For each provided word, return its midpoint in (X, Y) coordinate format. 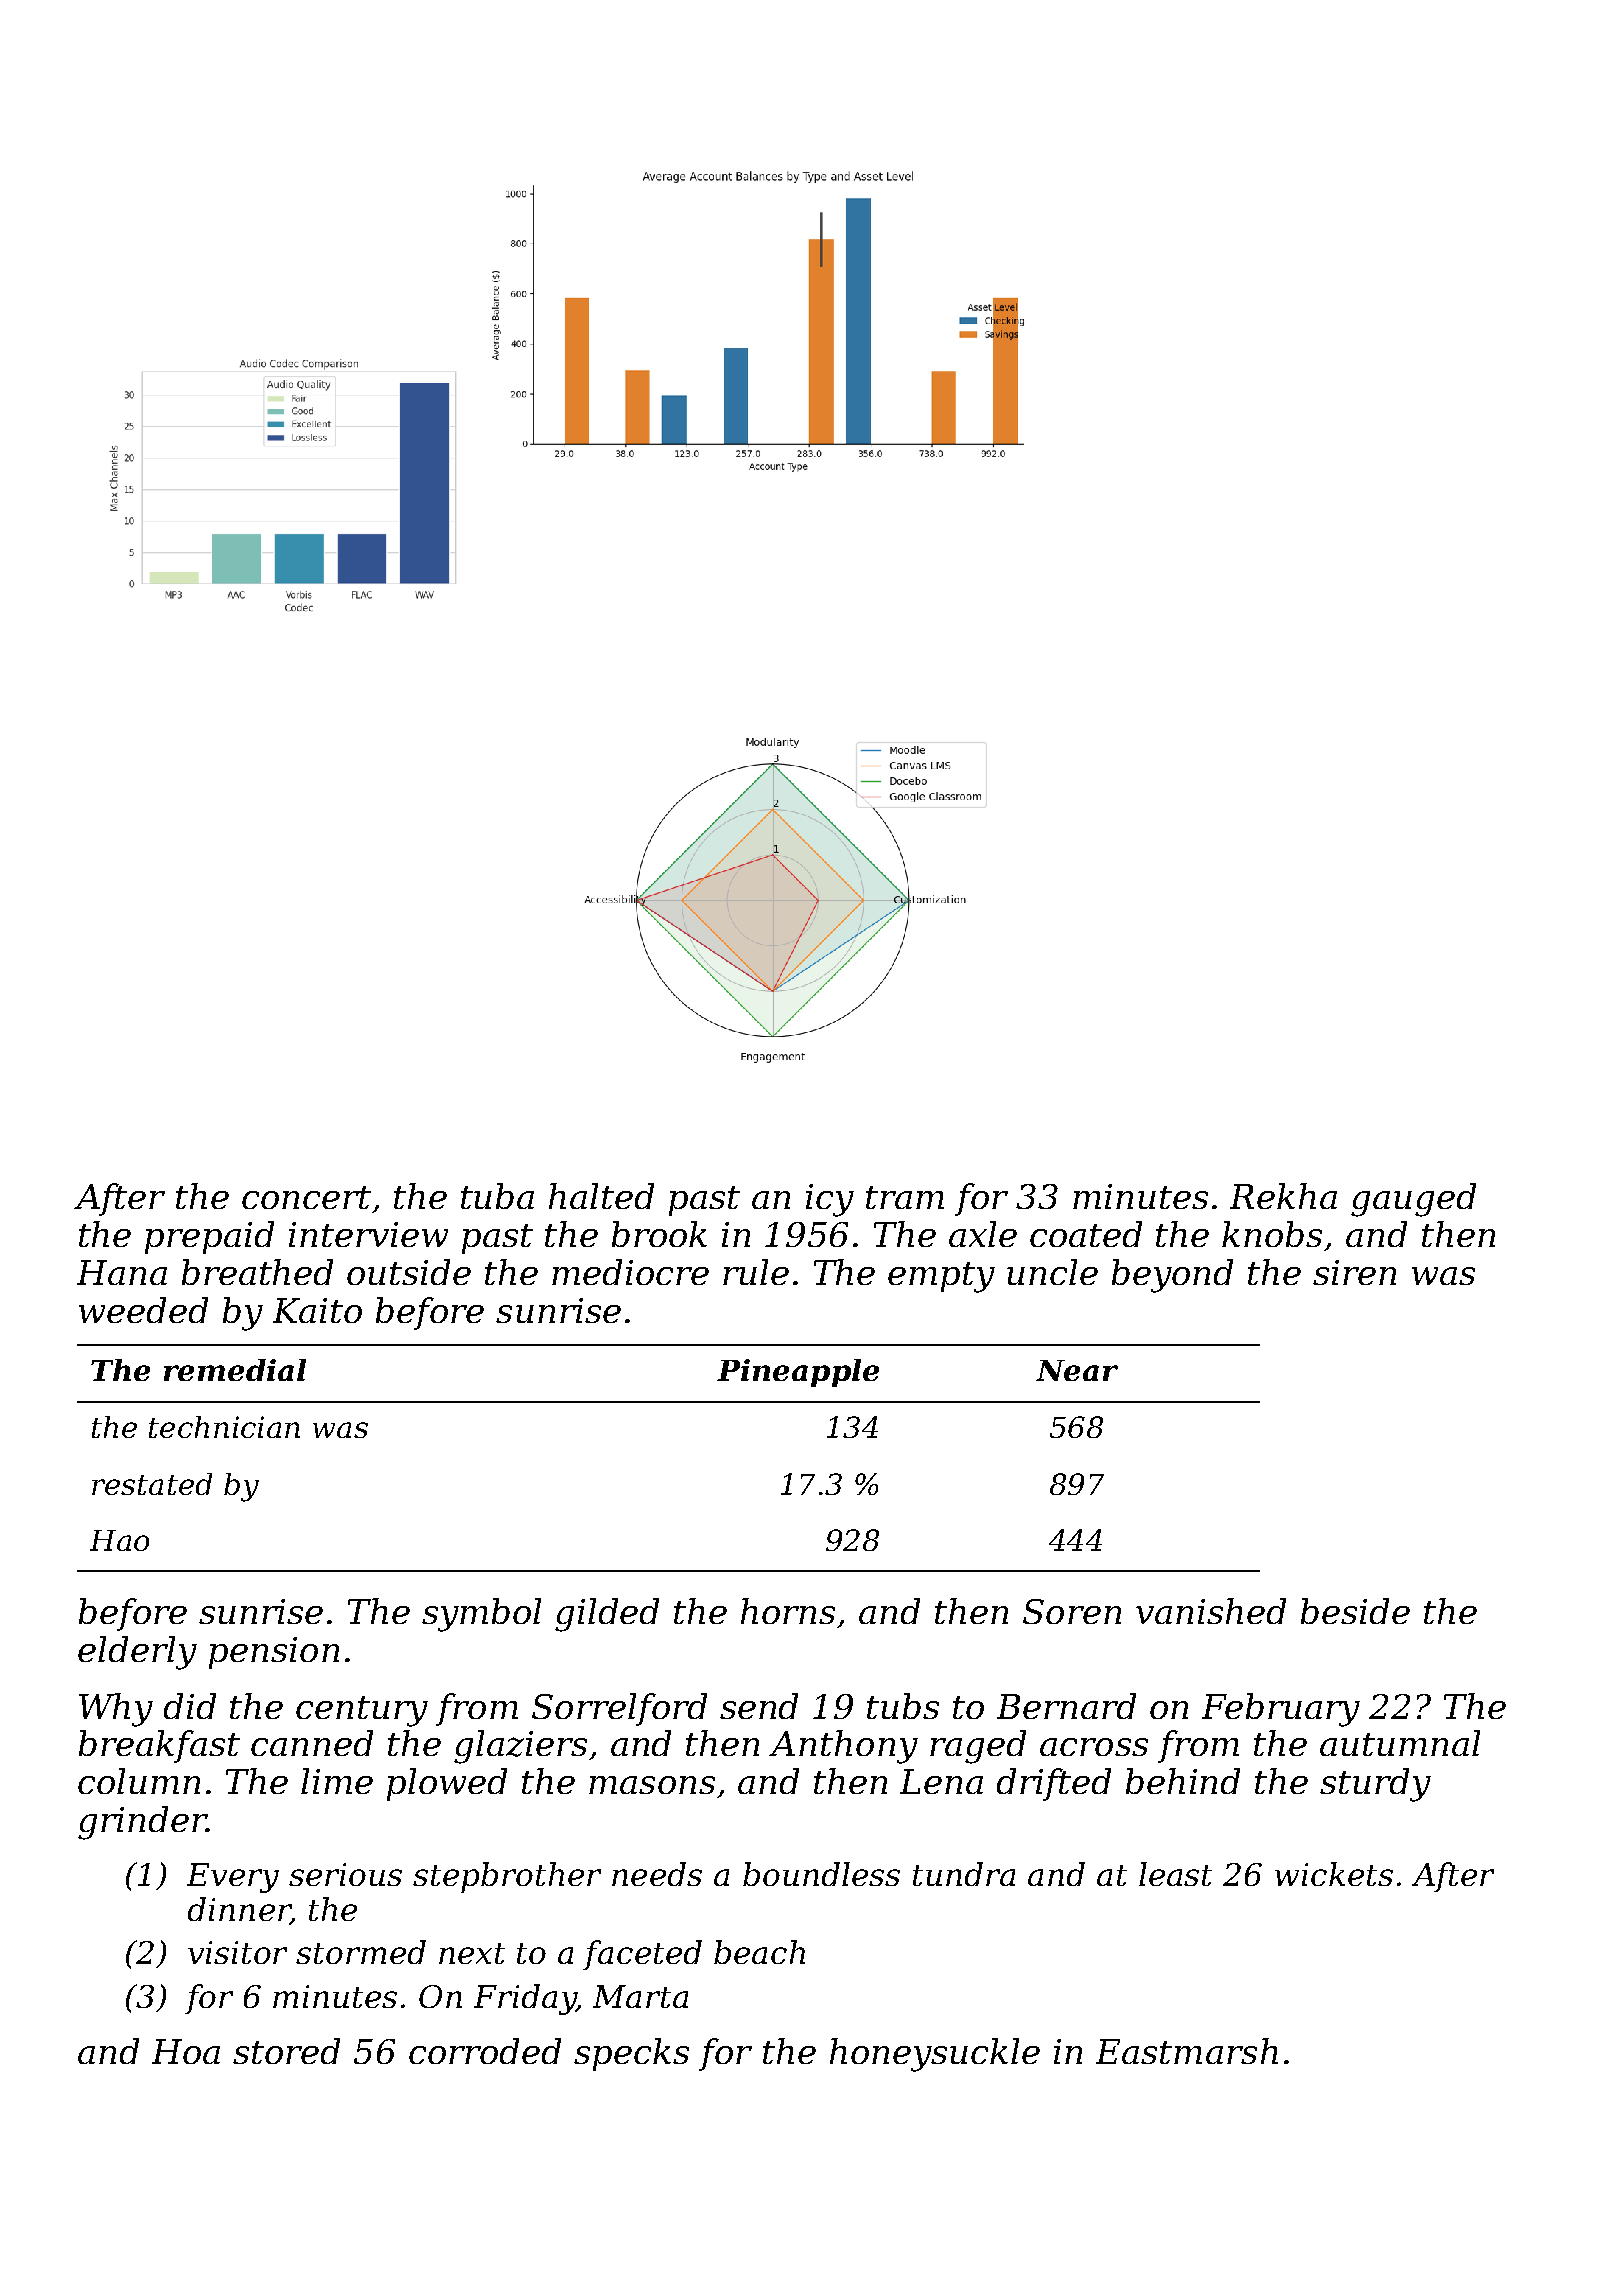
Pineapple (798, 1373)
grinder (142, 1823)
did (190, 1706)
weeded (143, 1310)
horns (788, 1611)
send (759, 1706)
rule (756, 1272)
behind (1183, 1781)
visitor (237, 1952)
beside (1355, 1611)
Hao (119, 1540)
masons (652, 1785)
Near (1077, 1370)
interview (368, 1234)
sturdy (1375, 1785)
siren (1354, 1272)
